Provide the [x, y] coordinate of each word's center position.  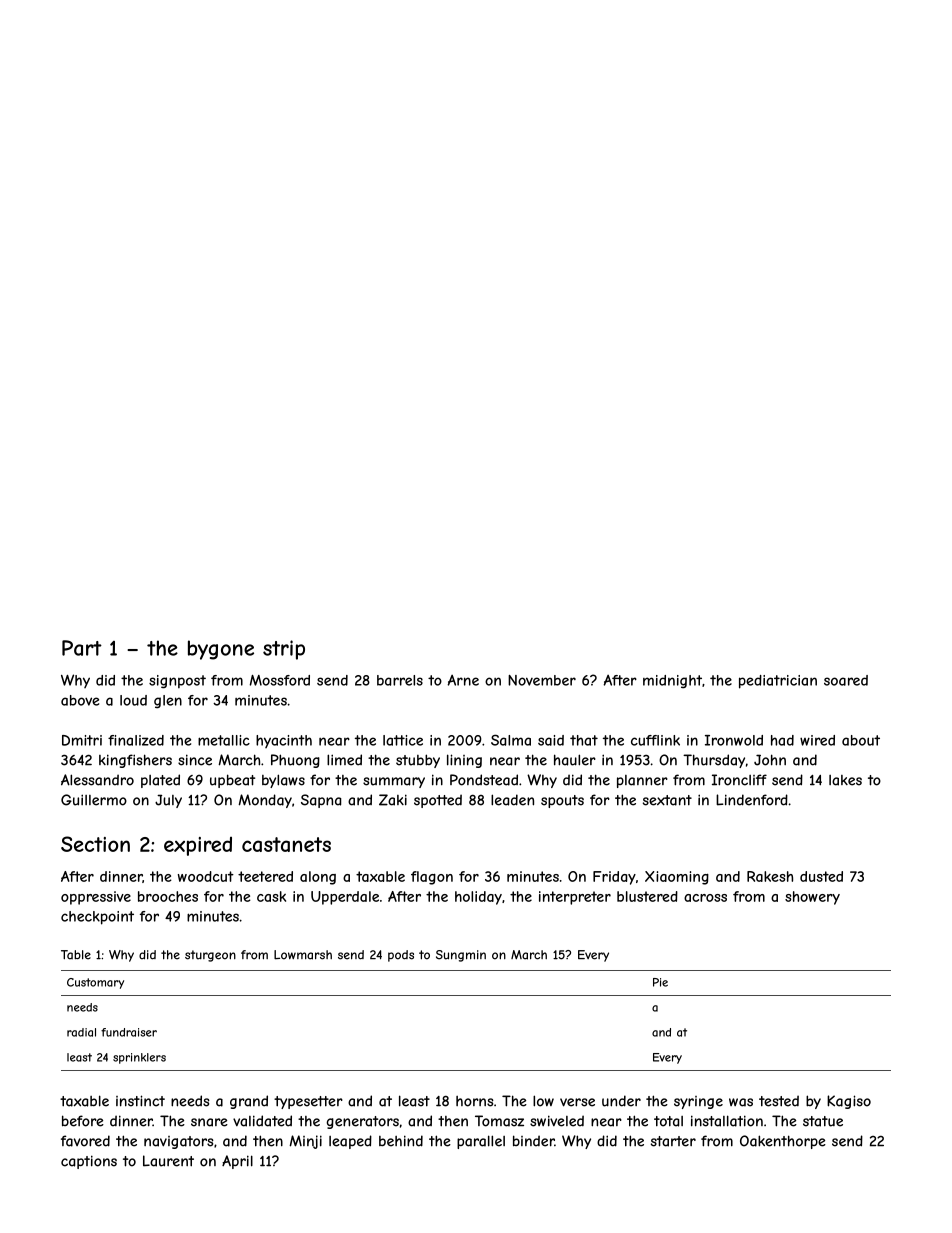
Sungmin [461, 956]
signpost [177, 682]
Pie [660, 982]
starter [673, 1141]
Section [95, 844]
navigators [179, 1142]
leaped [350, 1142]
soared [846, 680]
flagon [432, 878]
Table [76, 955]
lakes [845, 780]
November [542, 680]
